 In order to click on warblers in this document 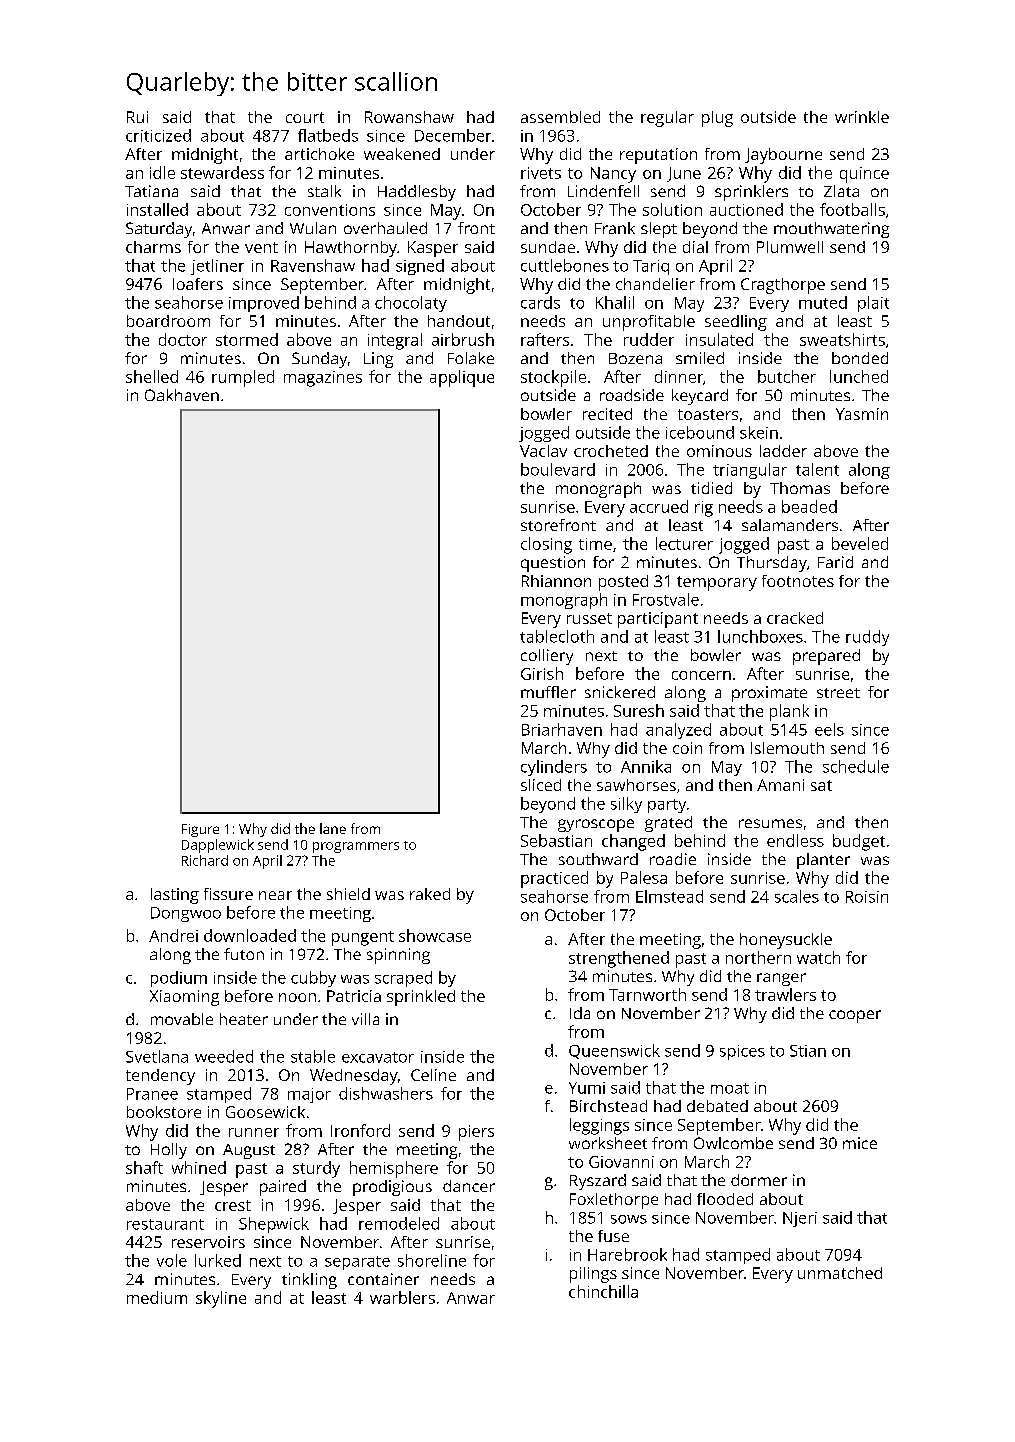, I will do `click(402, 1297)`.
